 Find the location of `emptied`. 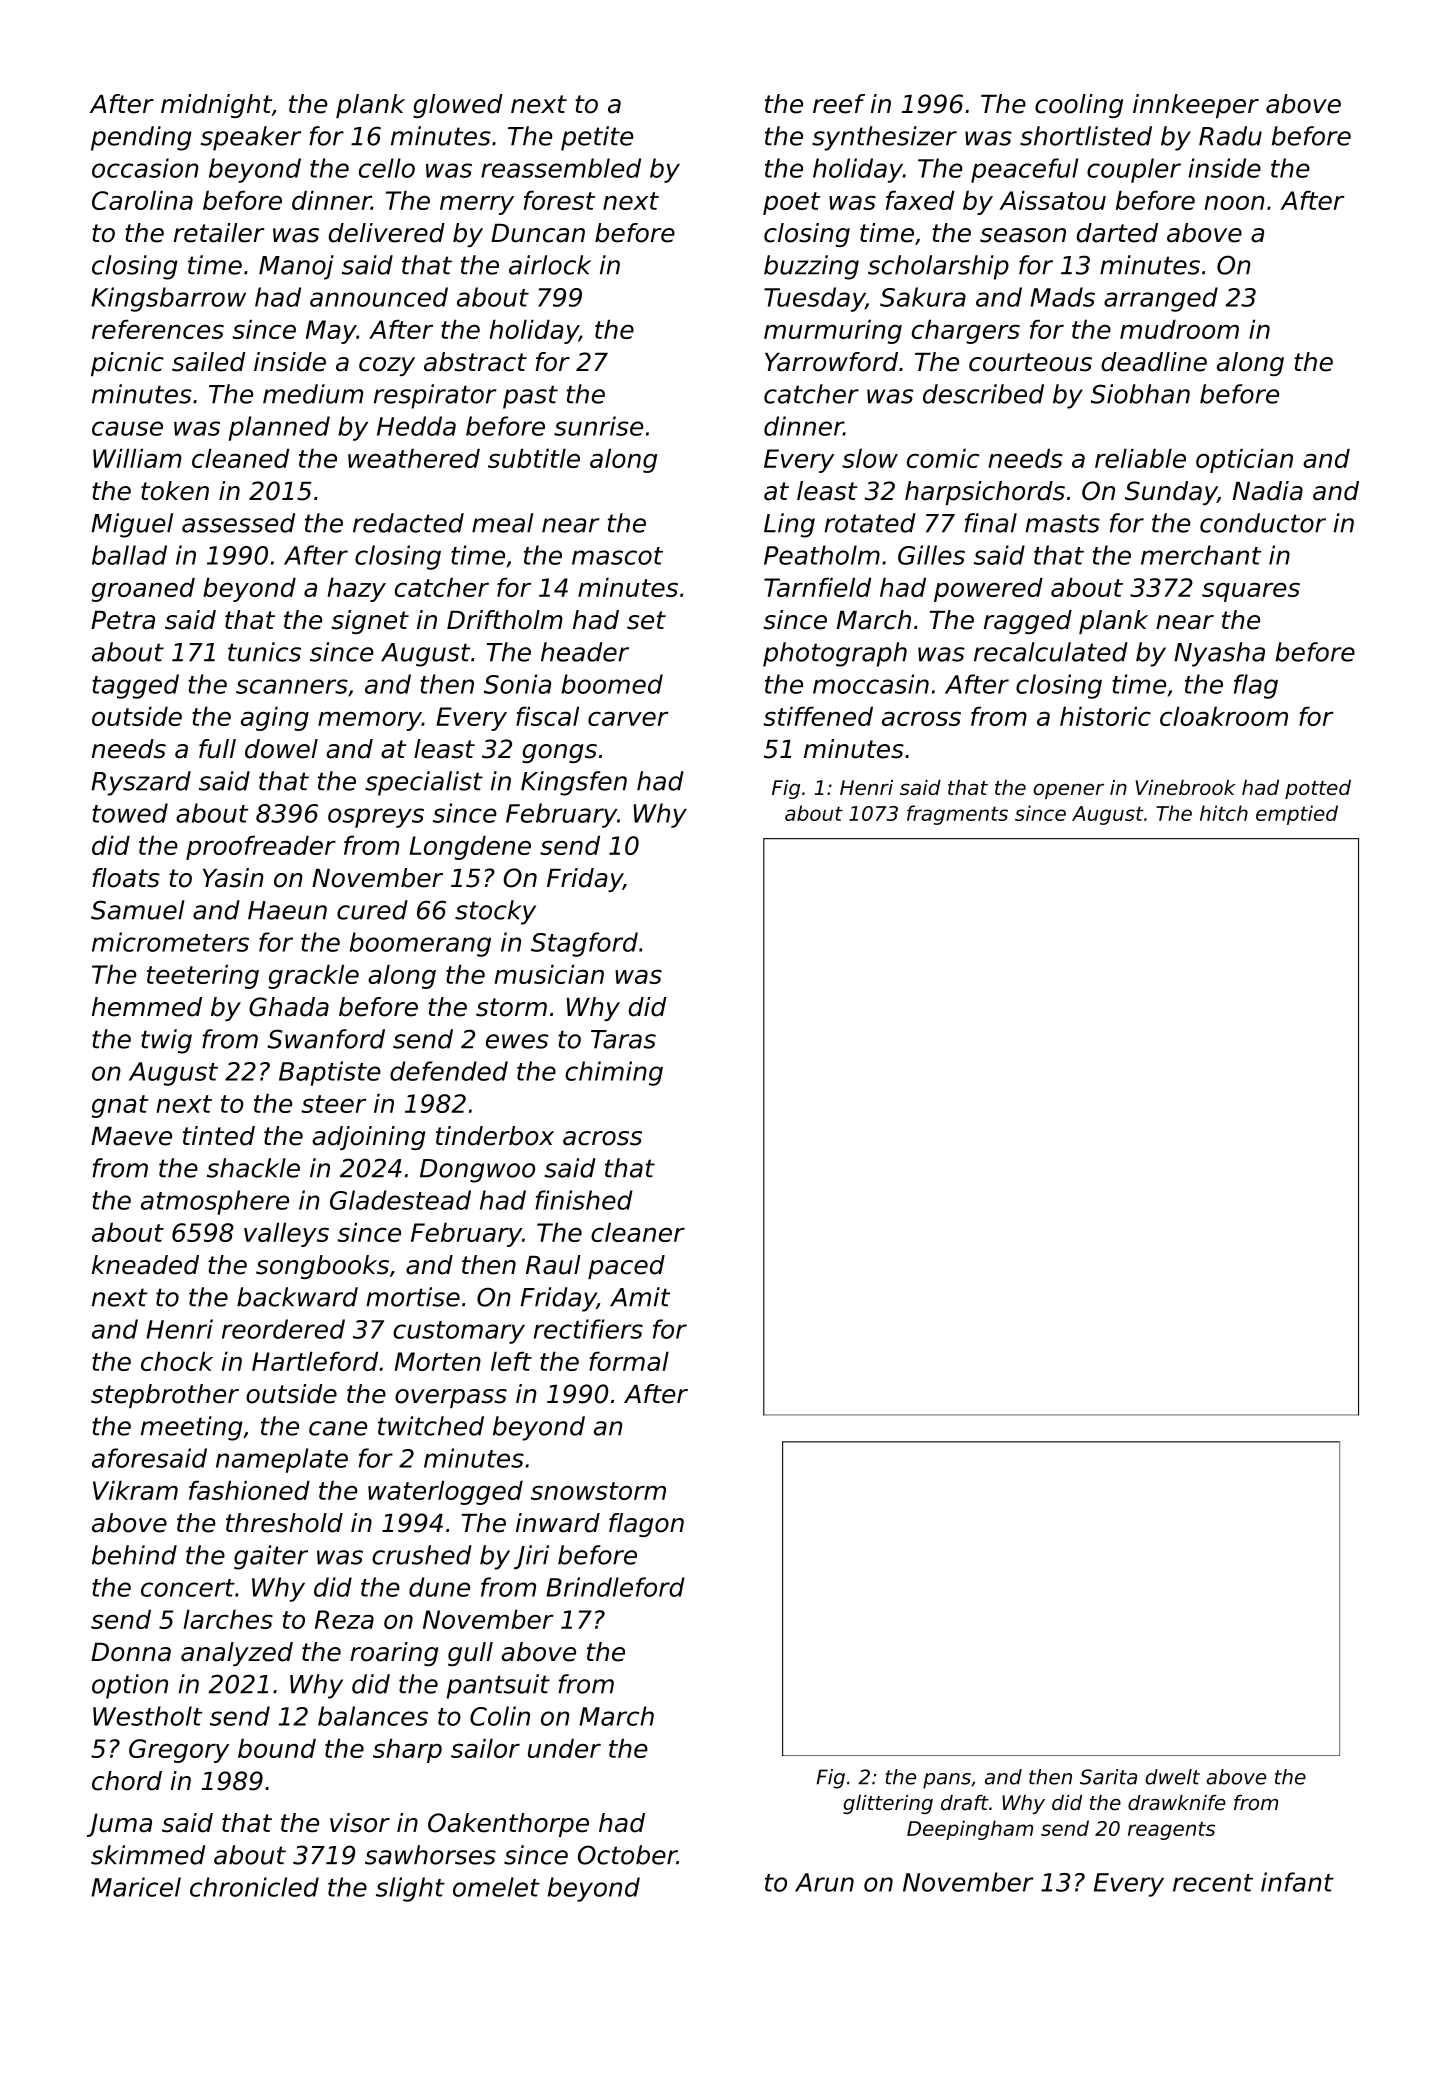

emptied is located at coordinates (1297, 815).
